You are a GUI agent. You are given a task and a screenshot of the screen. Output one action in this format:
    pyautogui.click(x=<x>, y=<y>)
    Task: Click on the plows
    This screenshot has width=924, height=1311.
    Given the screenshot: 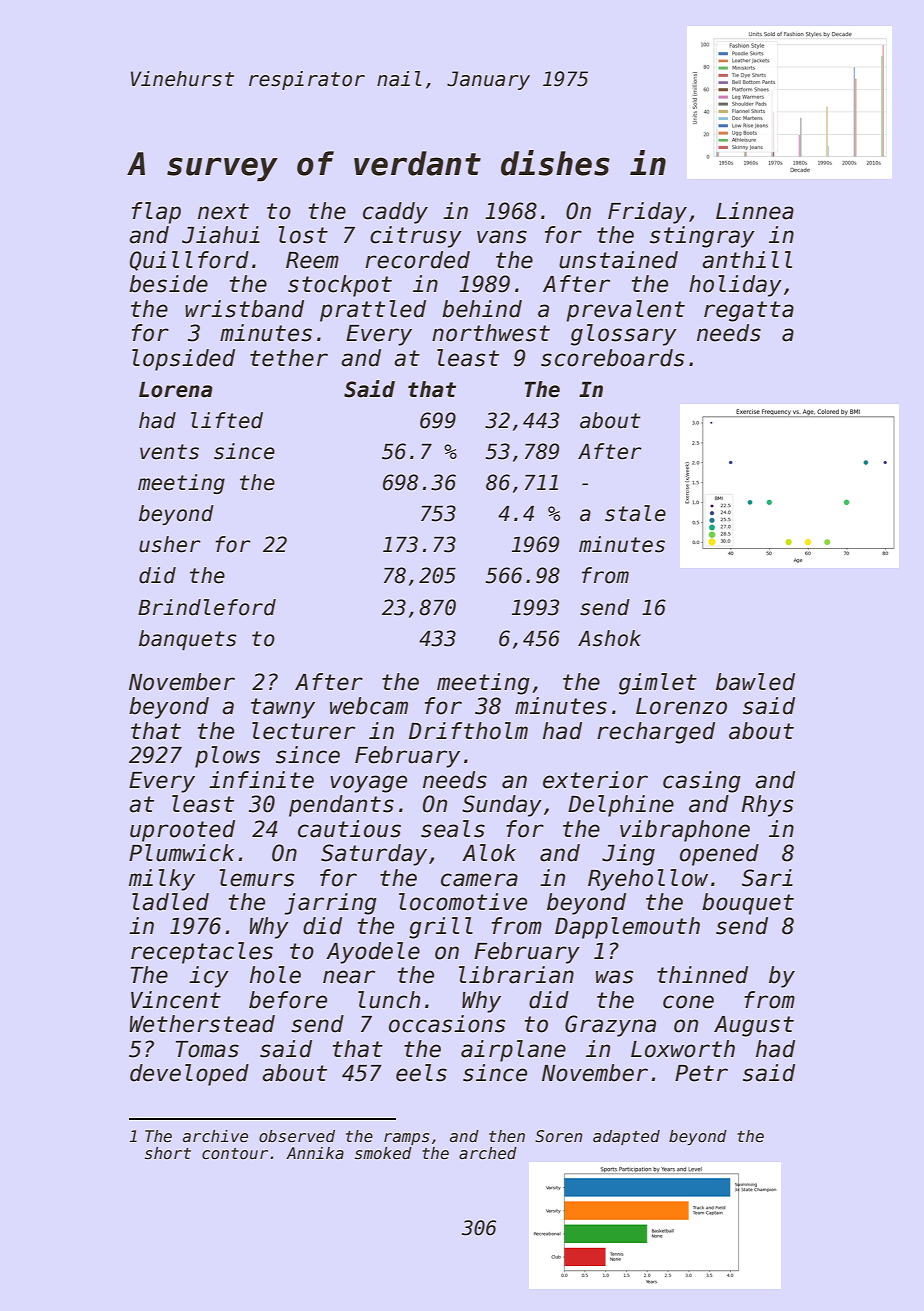 What is the action you would take?
    pyautogui.click(x=227, y=757)
